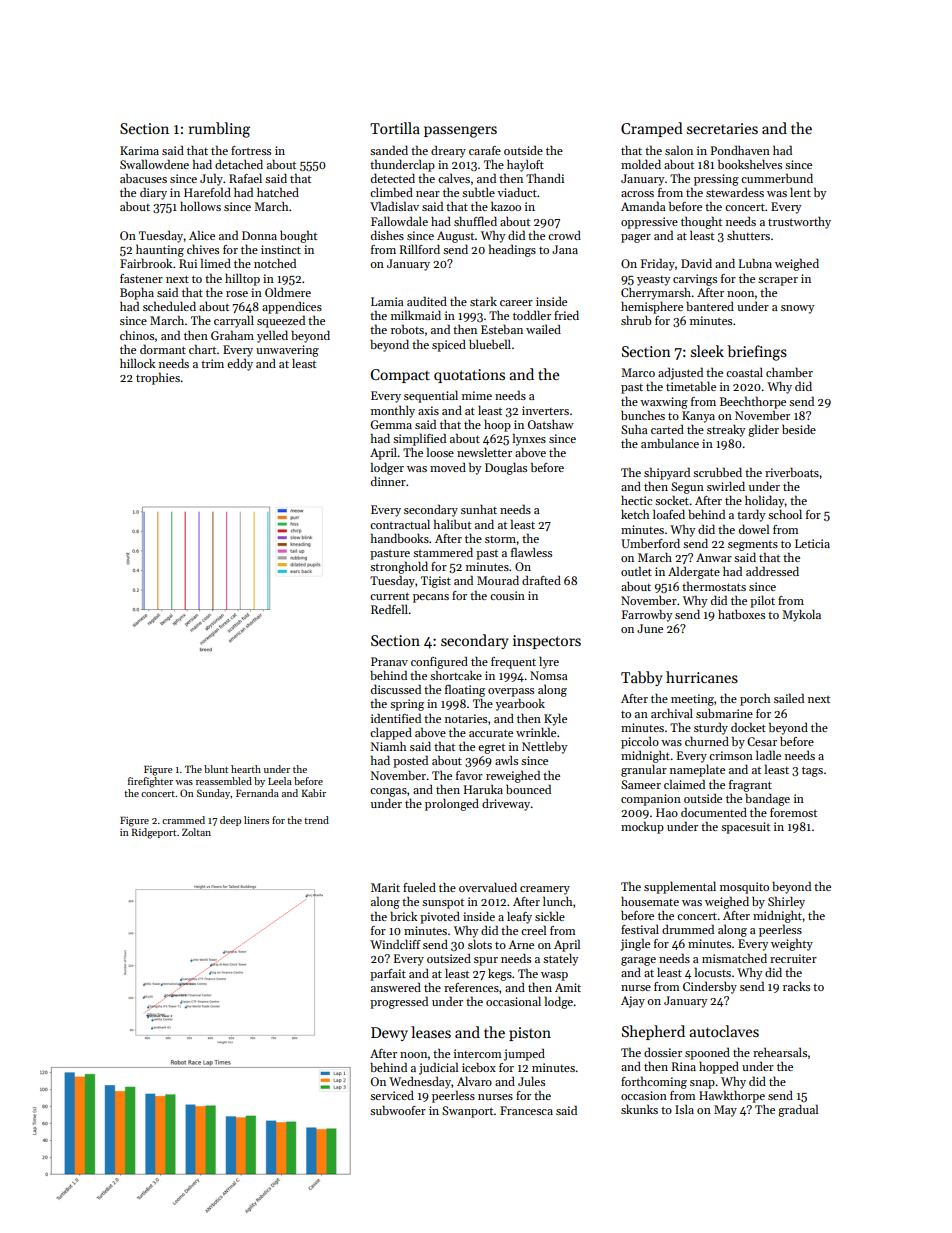 This document has width=952, height=1233. Describe the element at coordinates (460, 132) in the document. I see `passengers` at that location.
